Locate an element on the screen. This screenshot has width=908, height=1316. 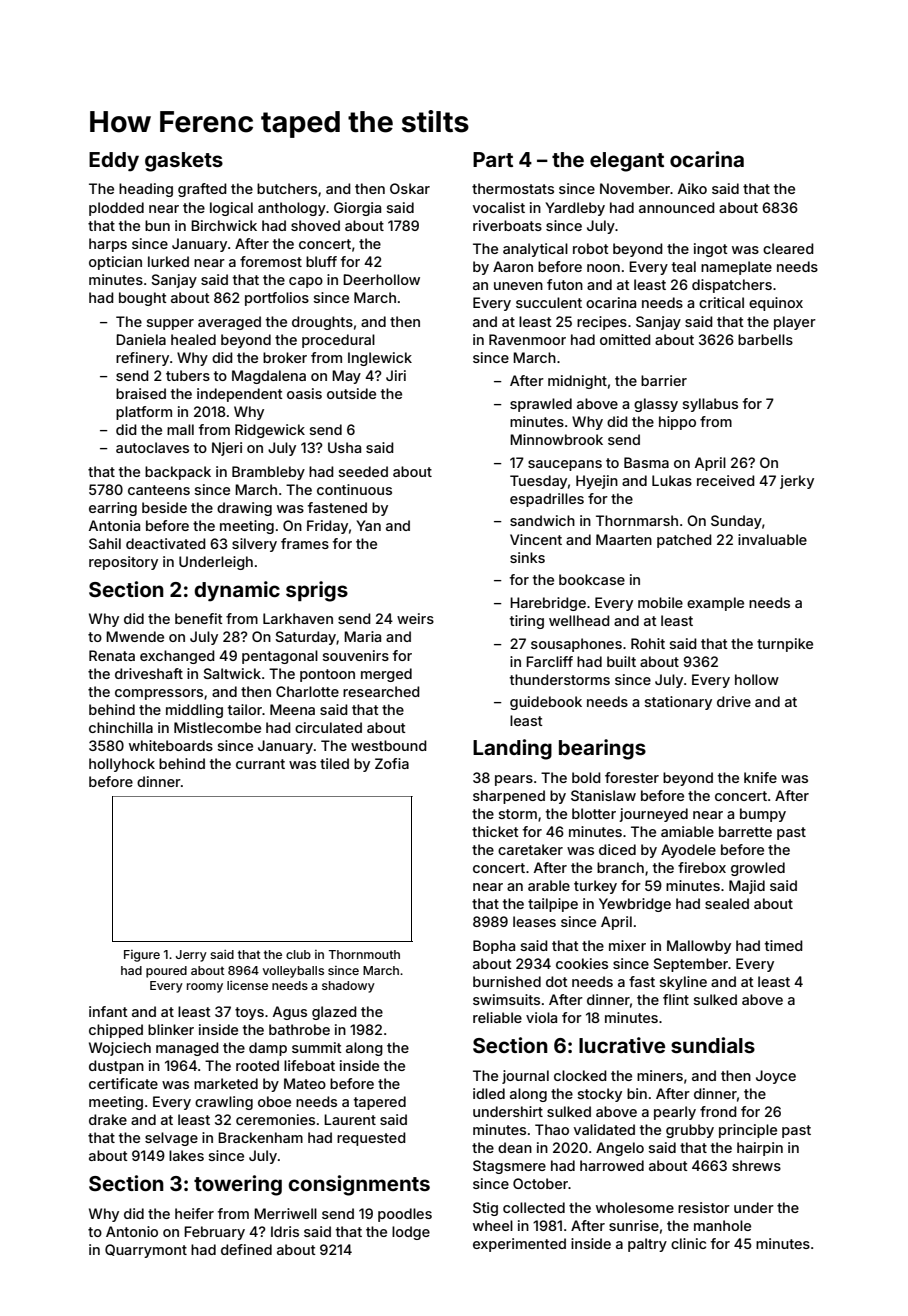
Joyce is located at coordinates (776, 1077).
